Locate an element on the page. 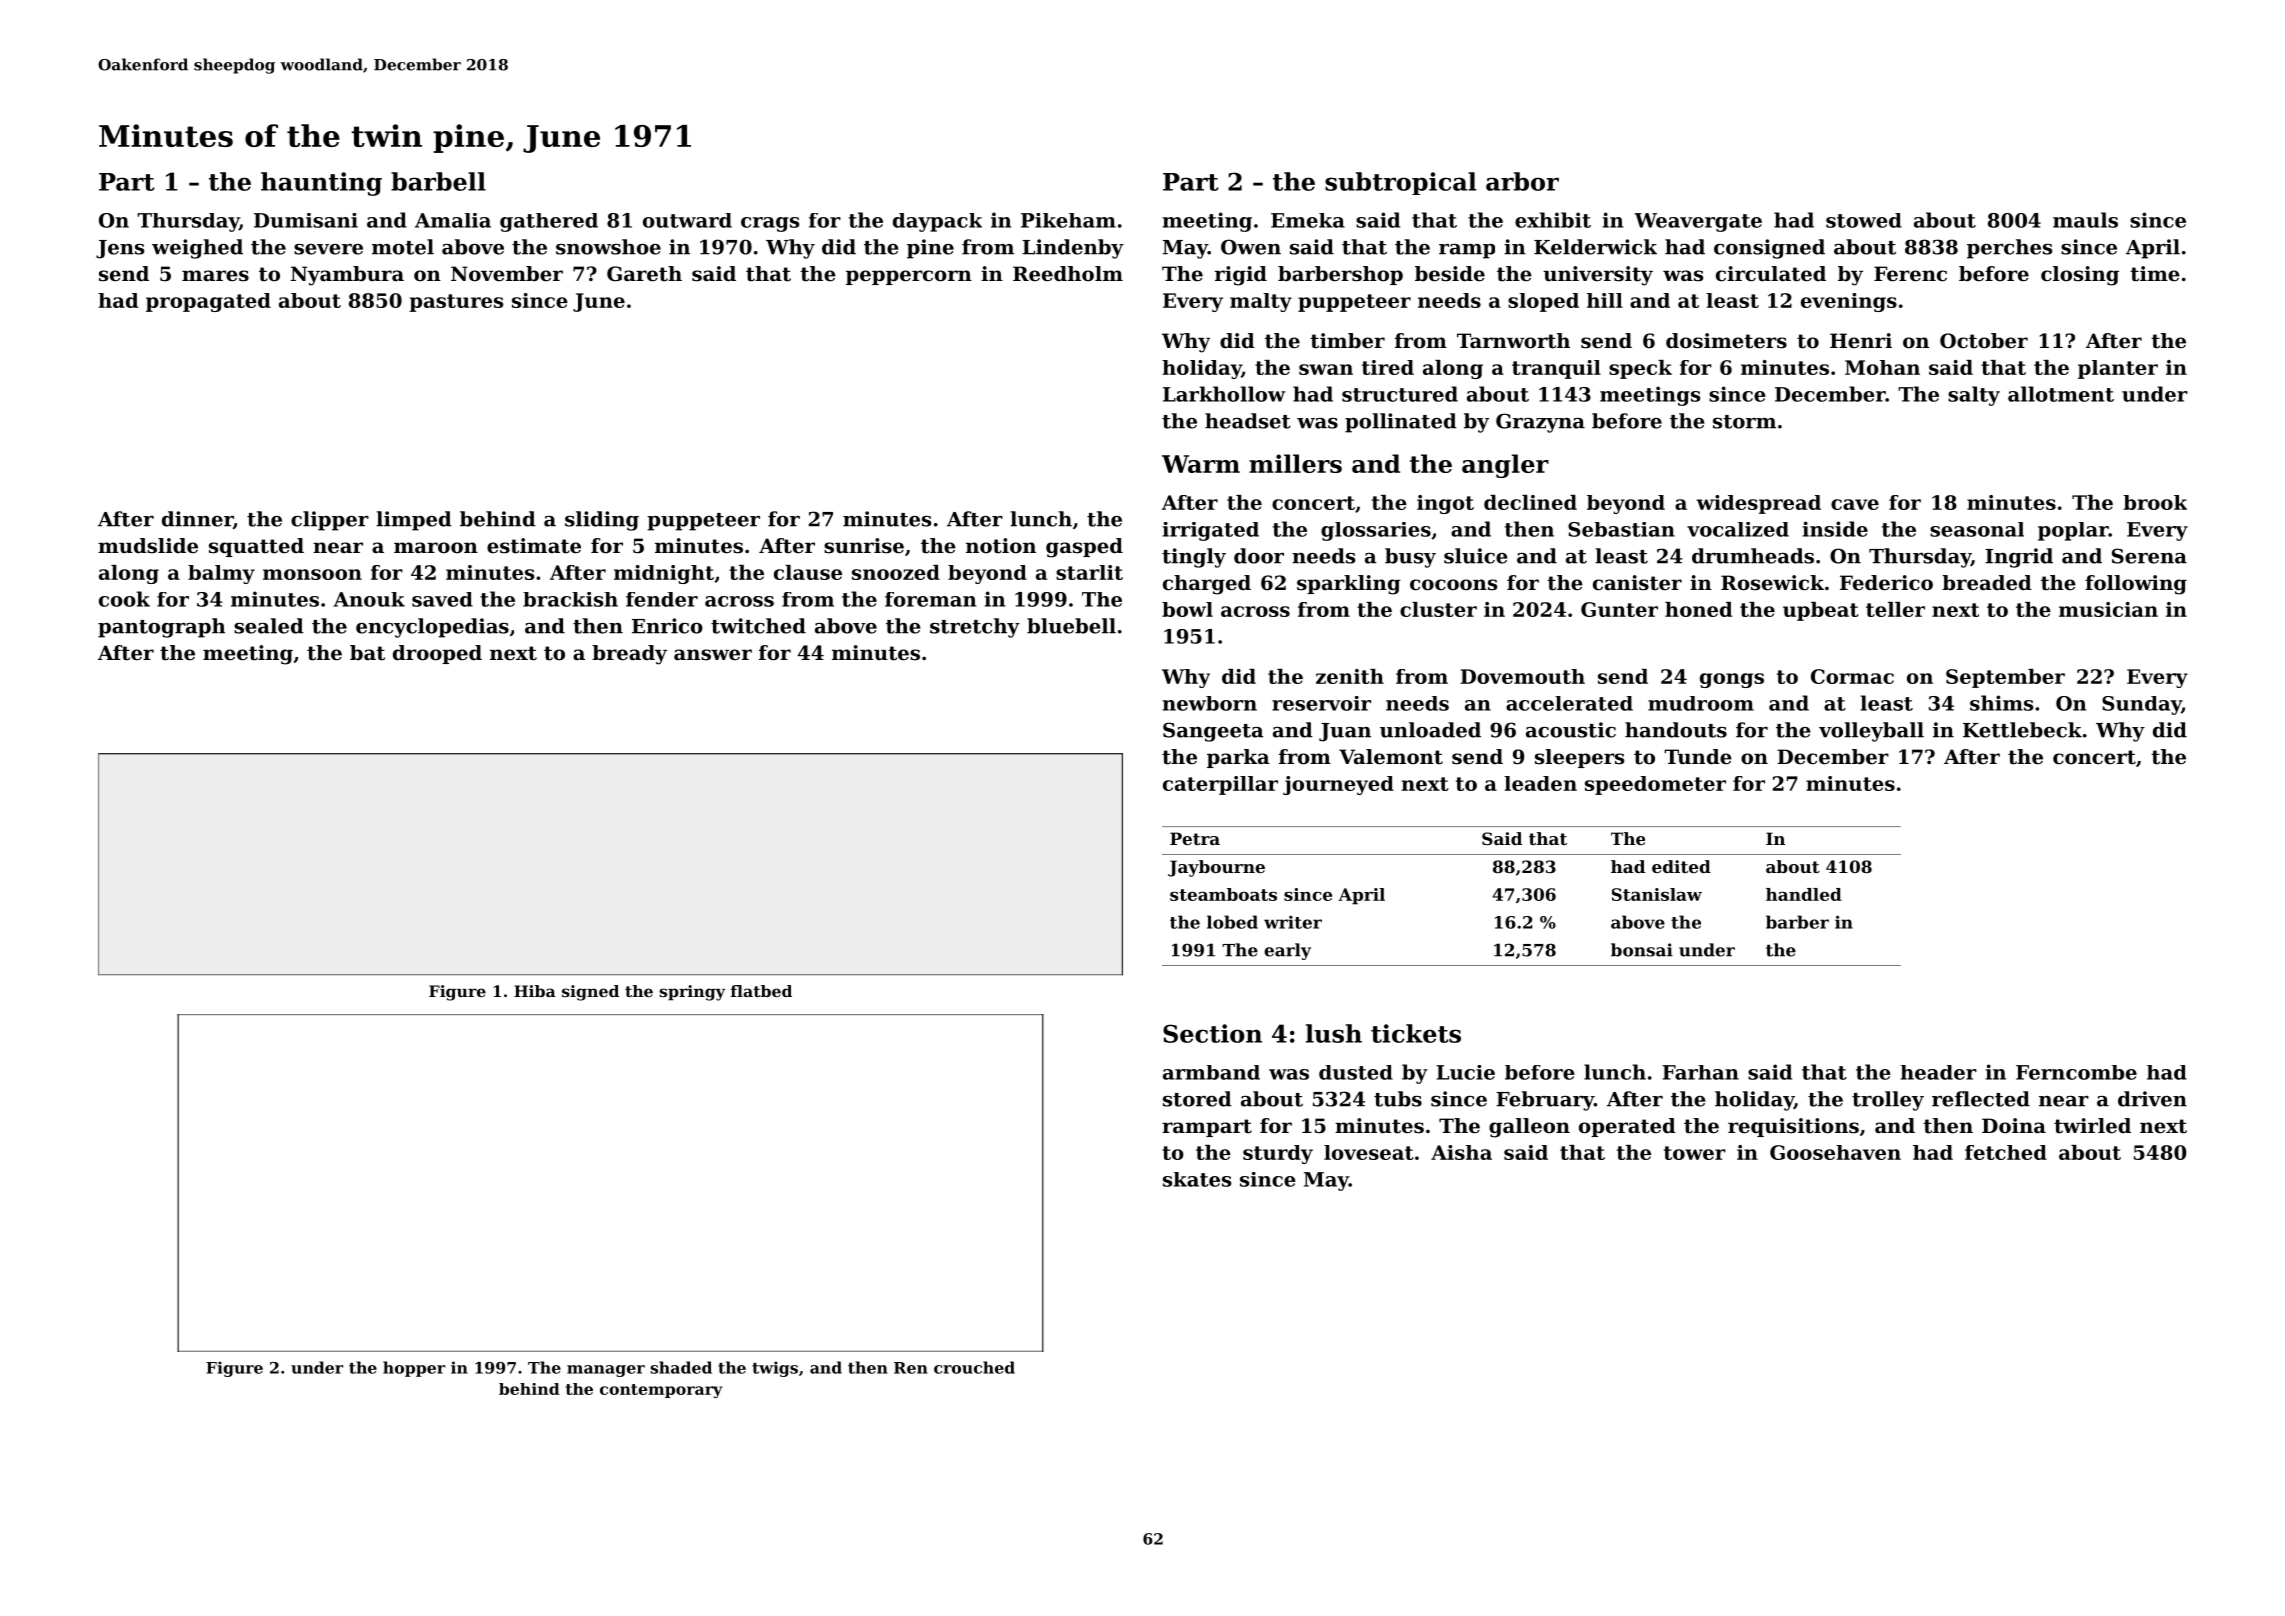 The image size is (2285, 1616). Jaybourne is located at coordinates (1216, 868).
